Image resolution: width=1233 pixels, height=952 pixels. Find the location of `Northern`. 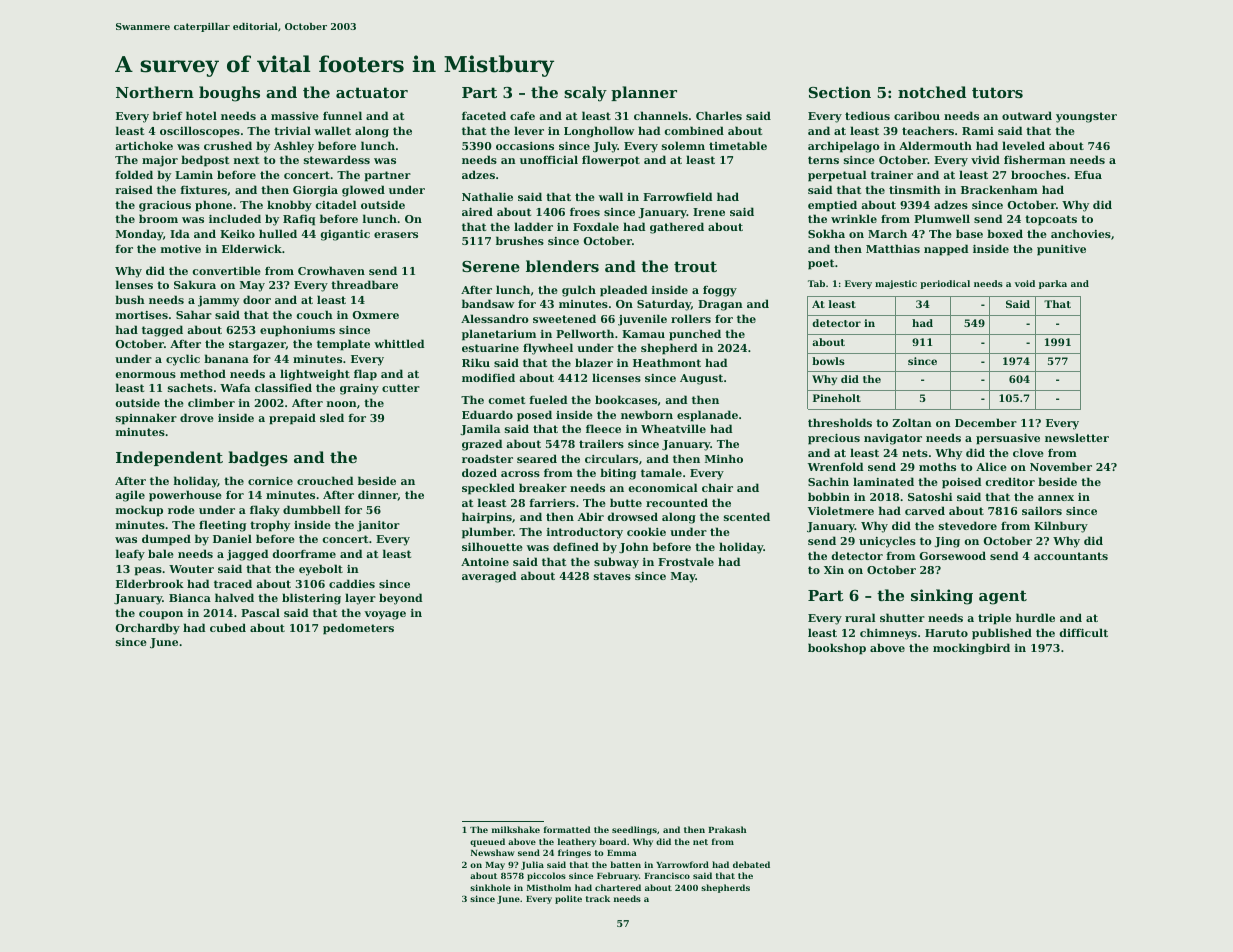

Northern is located at coordinates (155, 92).
